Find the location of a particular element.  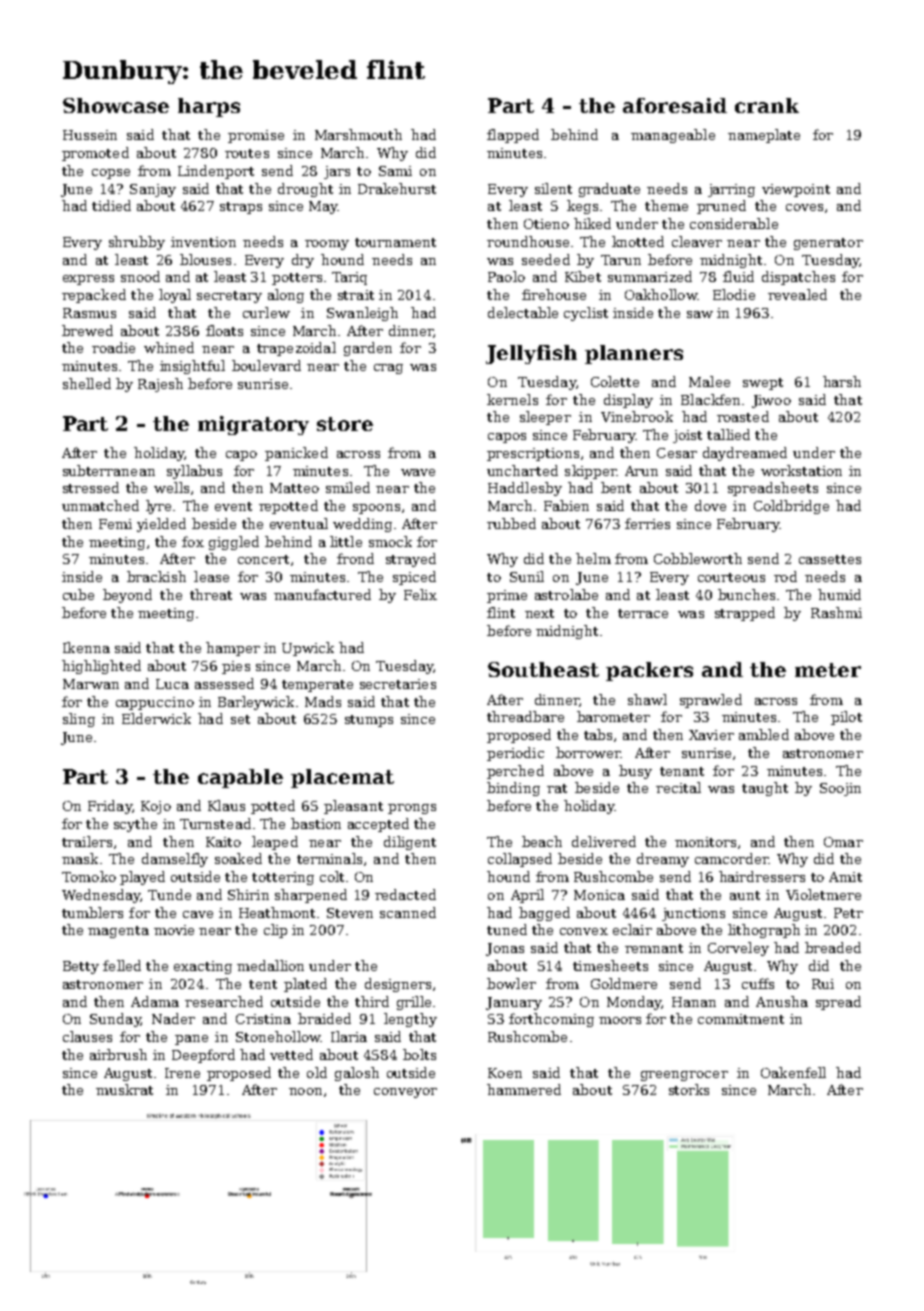

Hussein is located at coordinates (90, 135).
